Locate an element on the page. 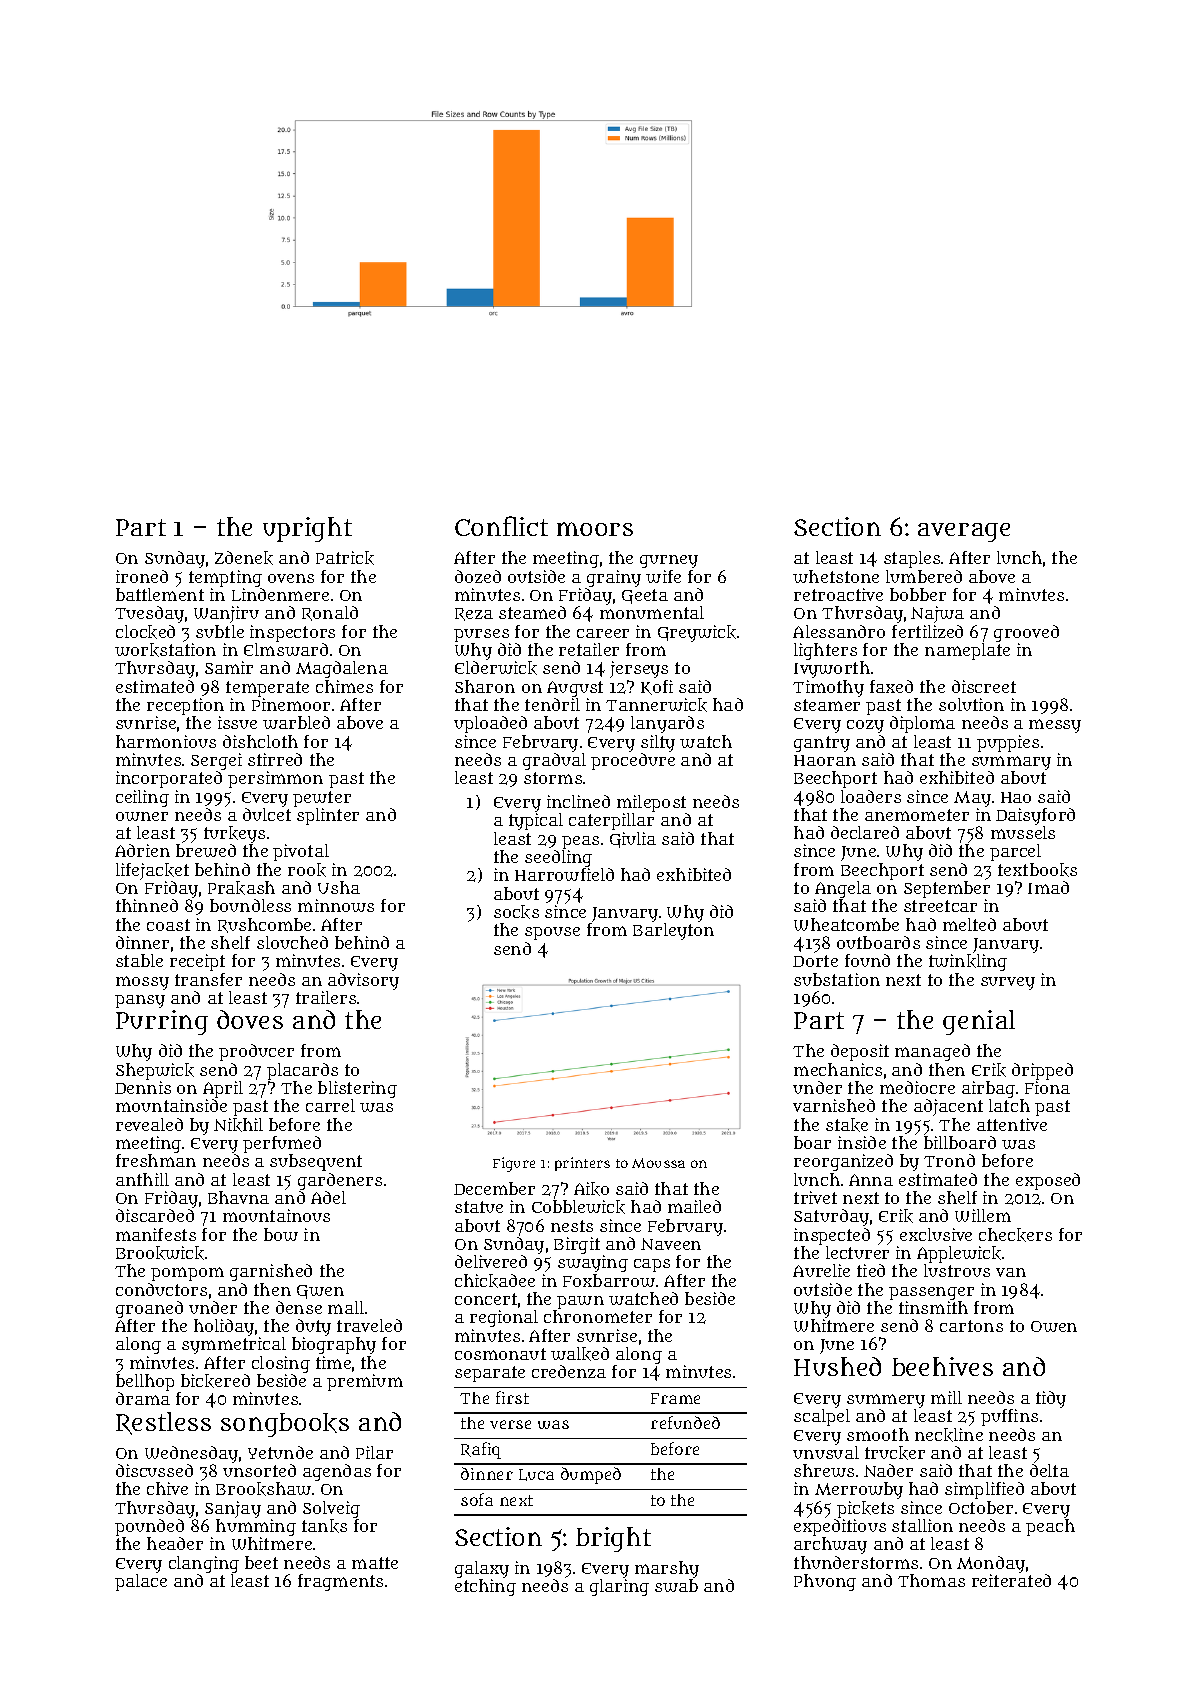 This page has width=1201, height=1699. upright is located at coordinates (307, 529).
